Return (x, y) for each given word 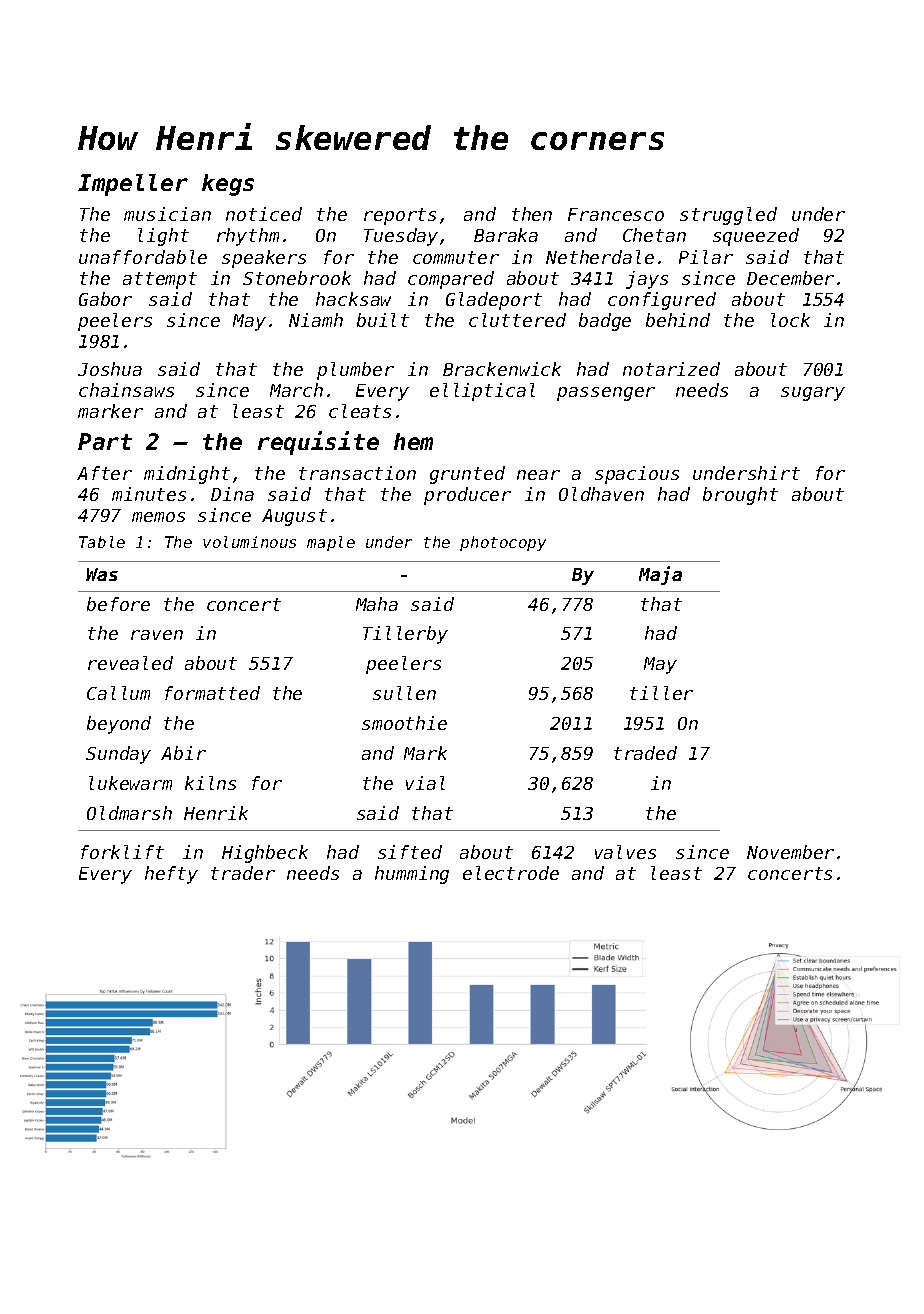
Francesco (616, 214)
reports (400, 216)
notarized (671, 369)
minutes (149, 494)
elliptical (482, 392)
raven (157, 635)
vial (425, 783)
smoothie (404, 723)
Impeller (133, 185)
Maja (660, 575)
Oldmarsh (129, 813)
